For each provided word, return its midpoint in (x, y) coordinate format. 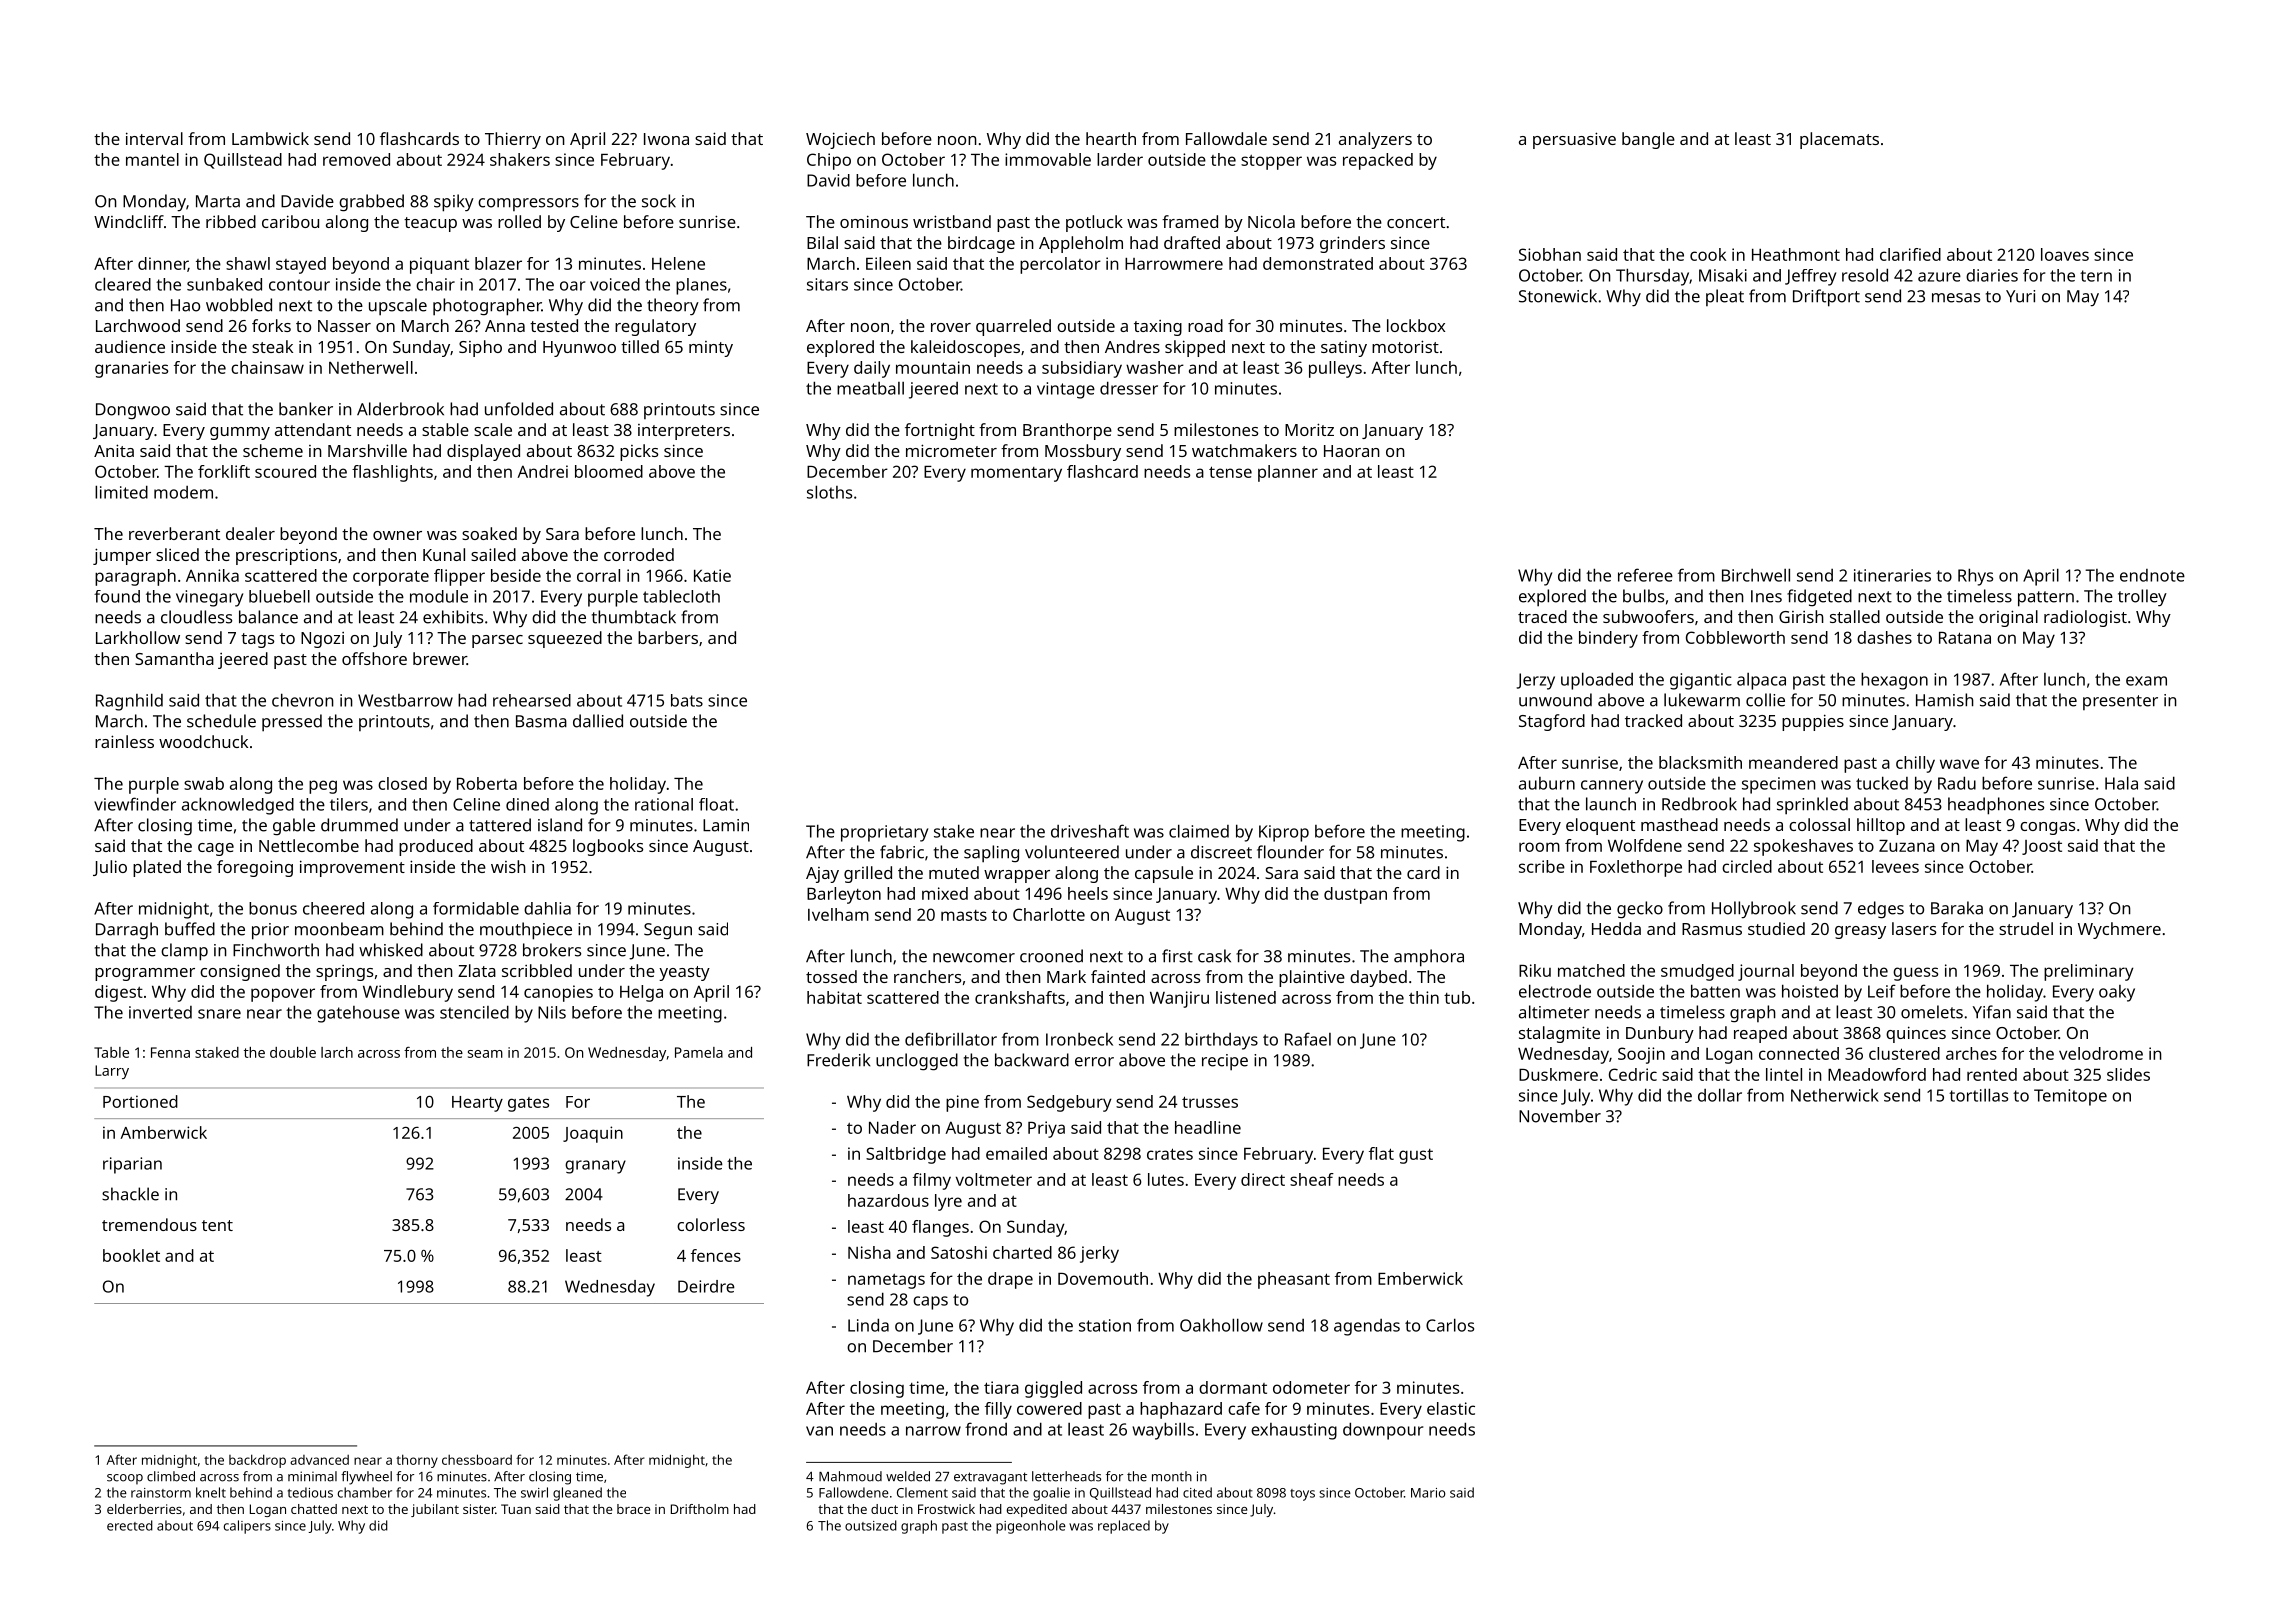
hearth (1111, 138)
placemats (1839, 140)
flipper (459, 577)
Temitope (2070, 1097)
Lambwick (270, 138)
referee (1645, 575)
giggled (1053, 1389)
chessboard (477, 1459)
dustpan (1355, 895)
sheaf (1312, 1179)
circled (1747, 866)
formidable (476, 908)
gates (528, 1104)
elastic (1451, 1408)
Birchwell (1756, 575)
